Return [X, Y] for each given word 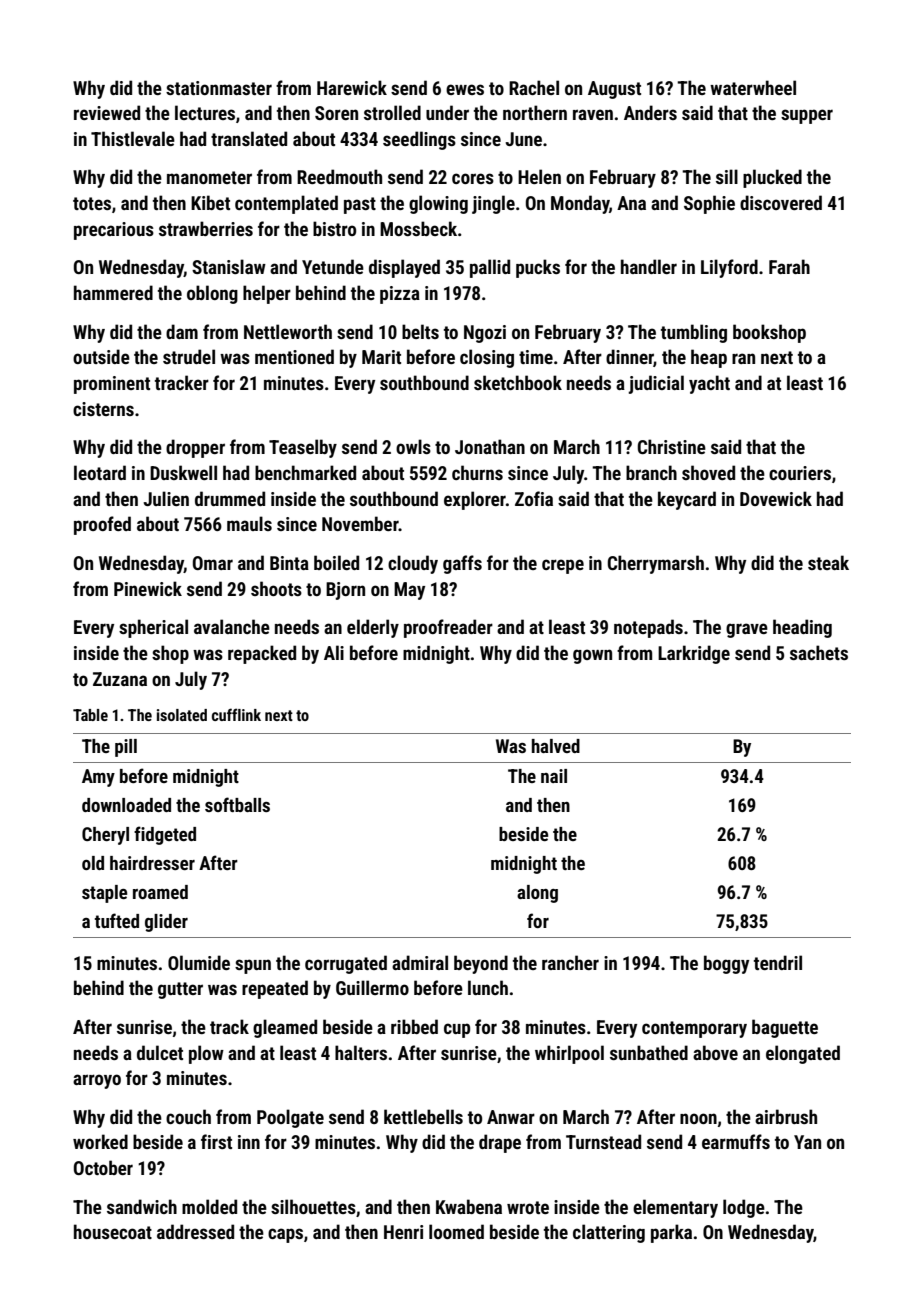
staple [104, 894]
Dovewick [776, 498]
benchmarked [305, 472]
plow [206, 1054]
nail [554, 776]
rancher [570, 962]
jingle [493, 204]
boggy [726, 964]
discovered [781, 202]
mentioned [294, 356]
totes [92, 203]
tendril [778, 962]
